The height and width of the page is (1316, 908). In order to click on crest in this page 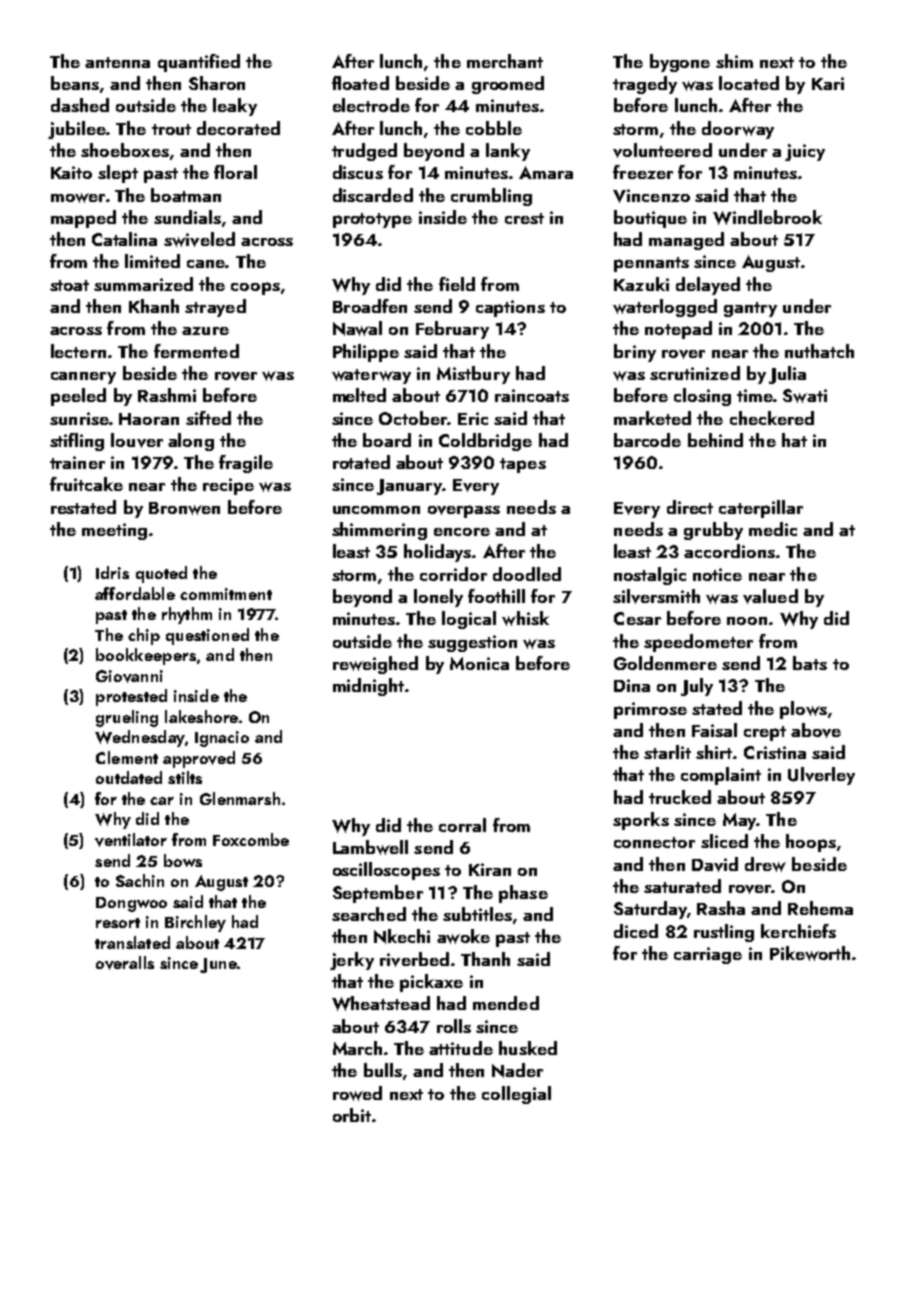, I will do `click(524, 218)`.
